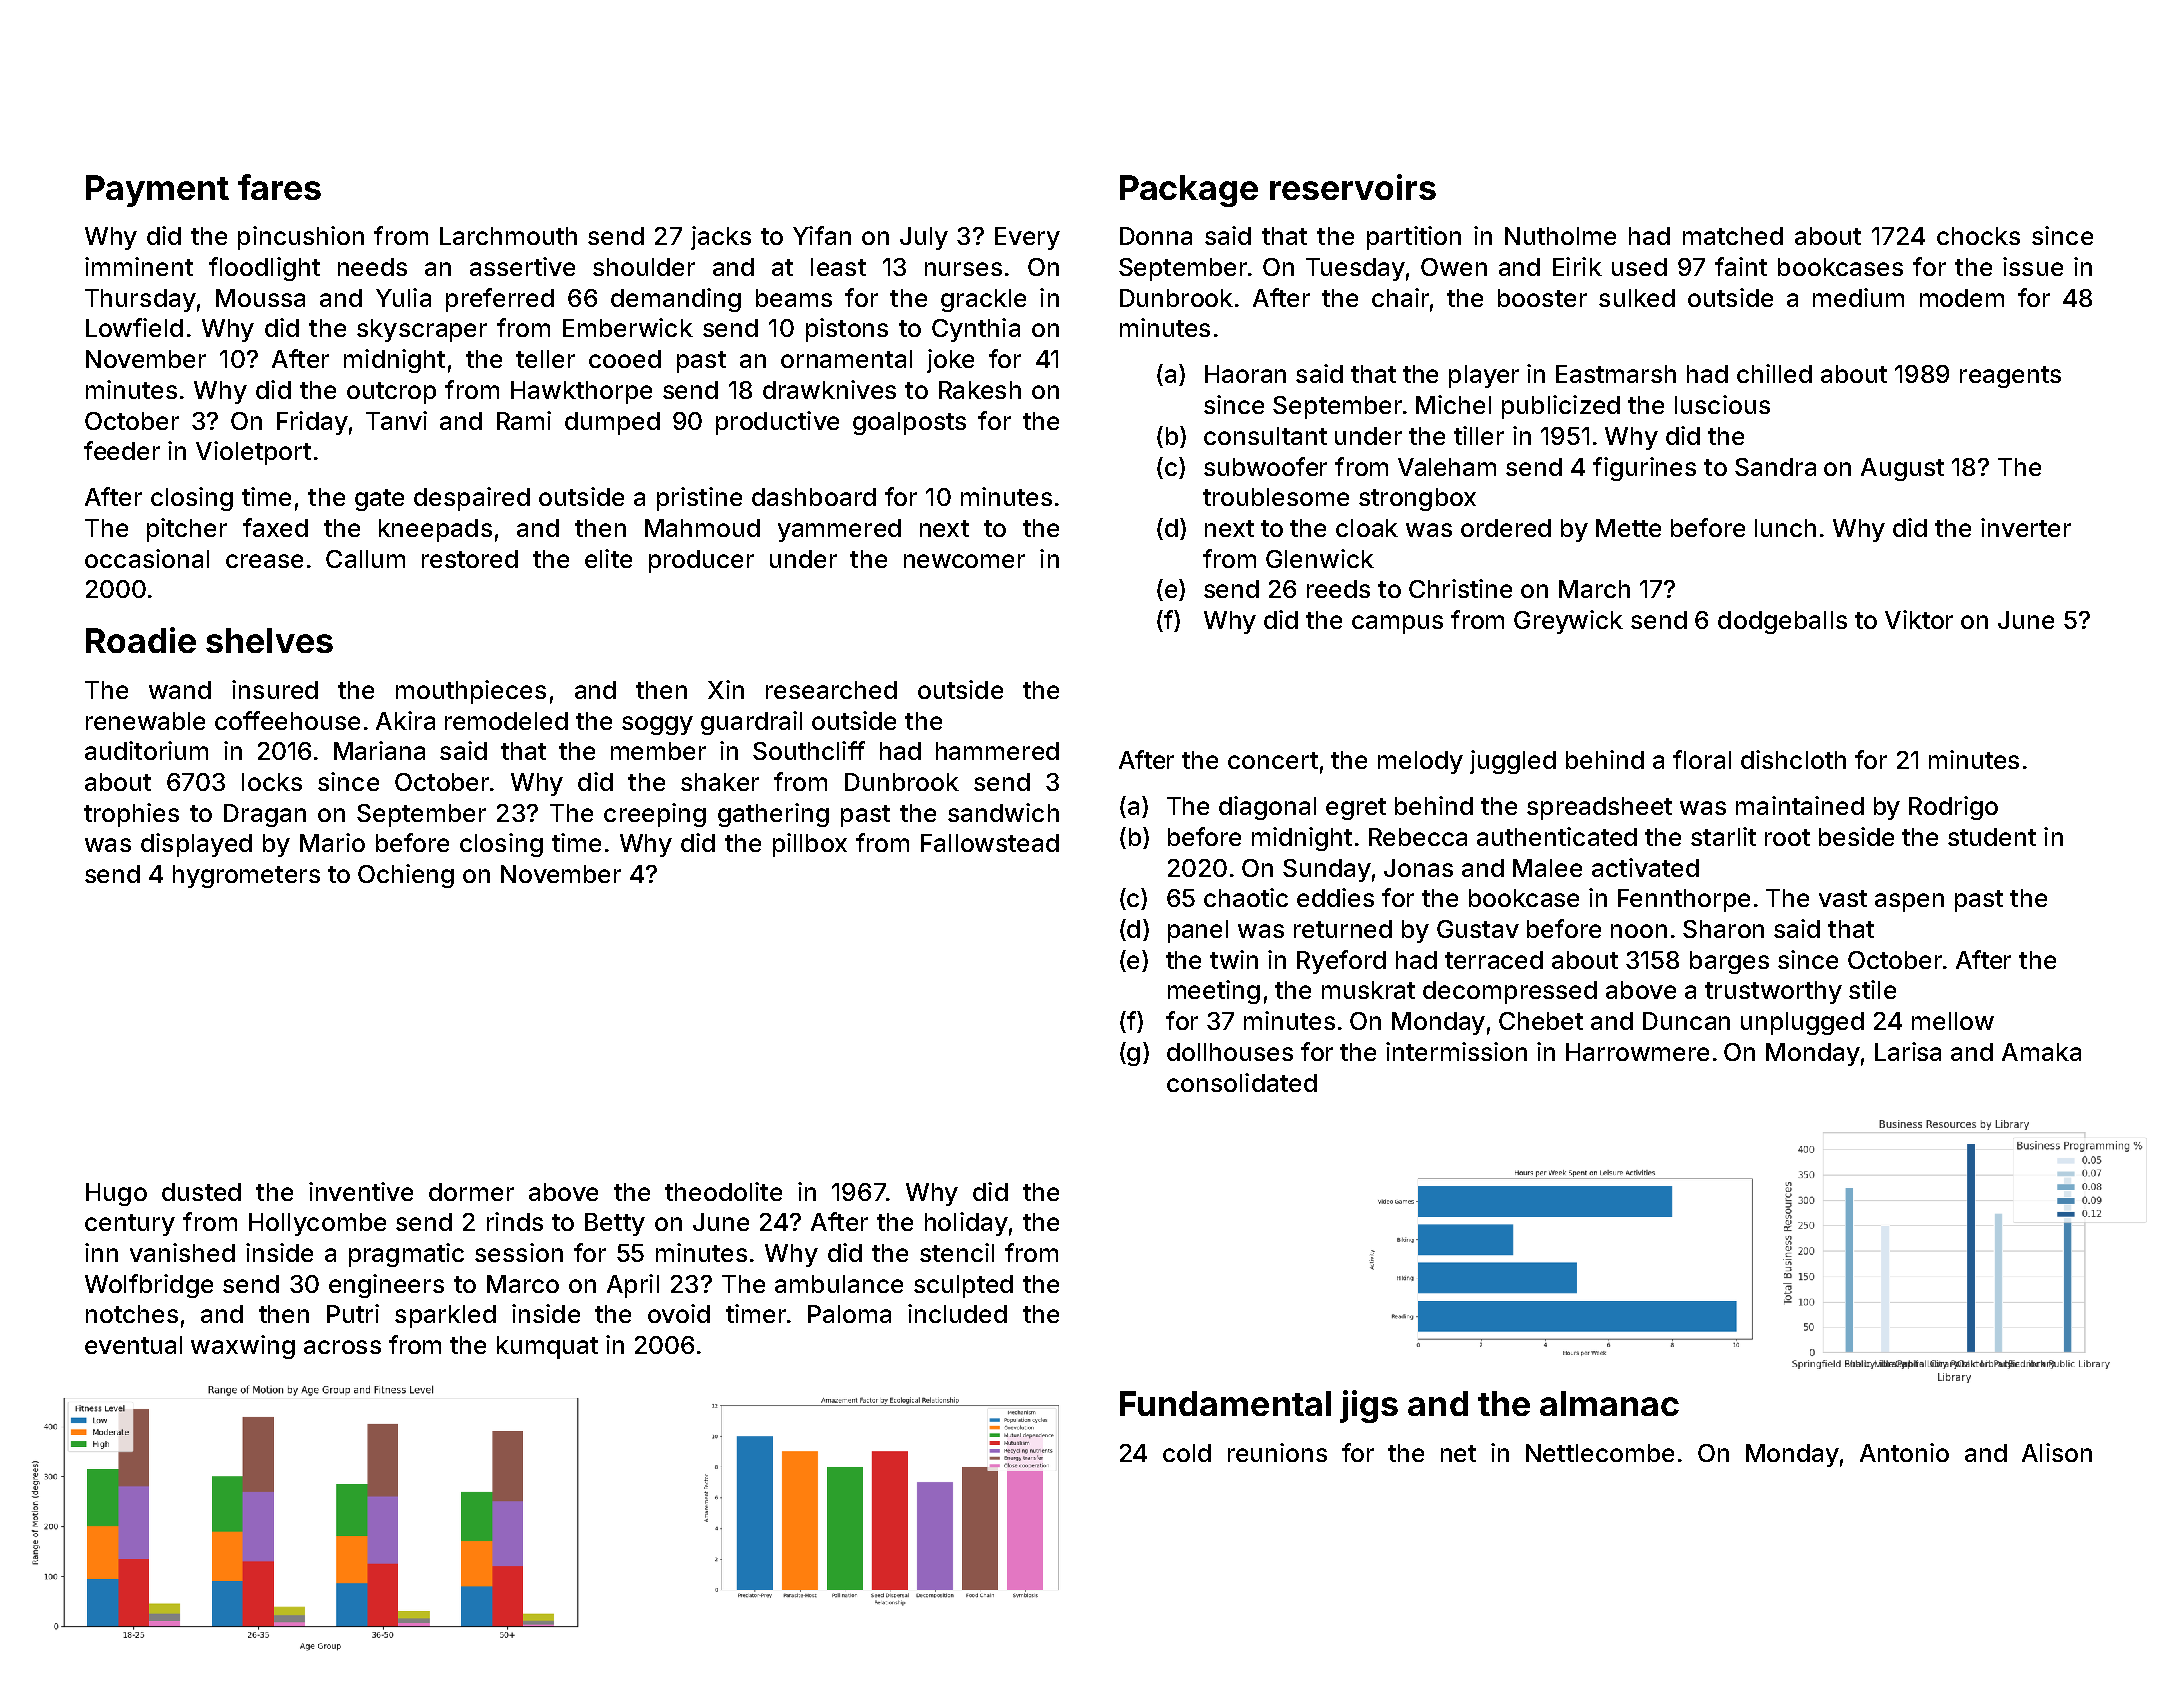 The width and height of the screenshot is (2178, 1683). I want to click on dodgeballs, so click(1782, 622).
